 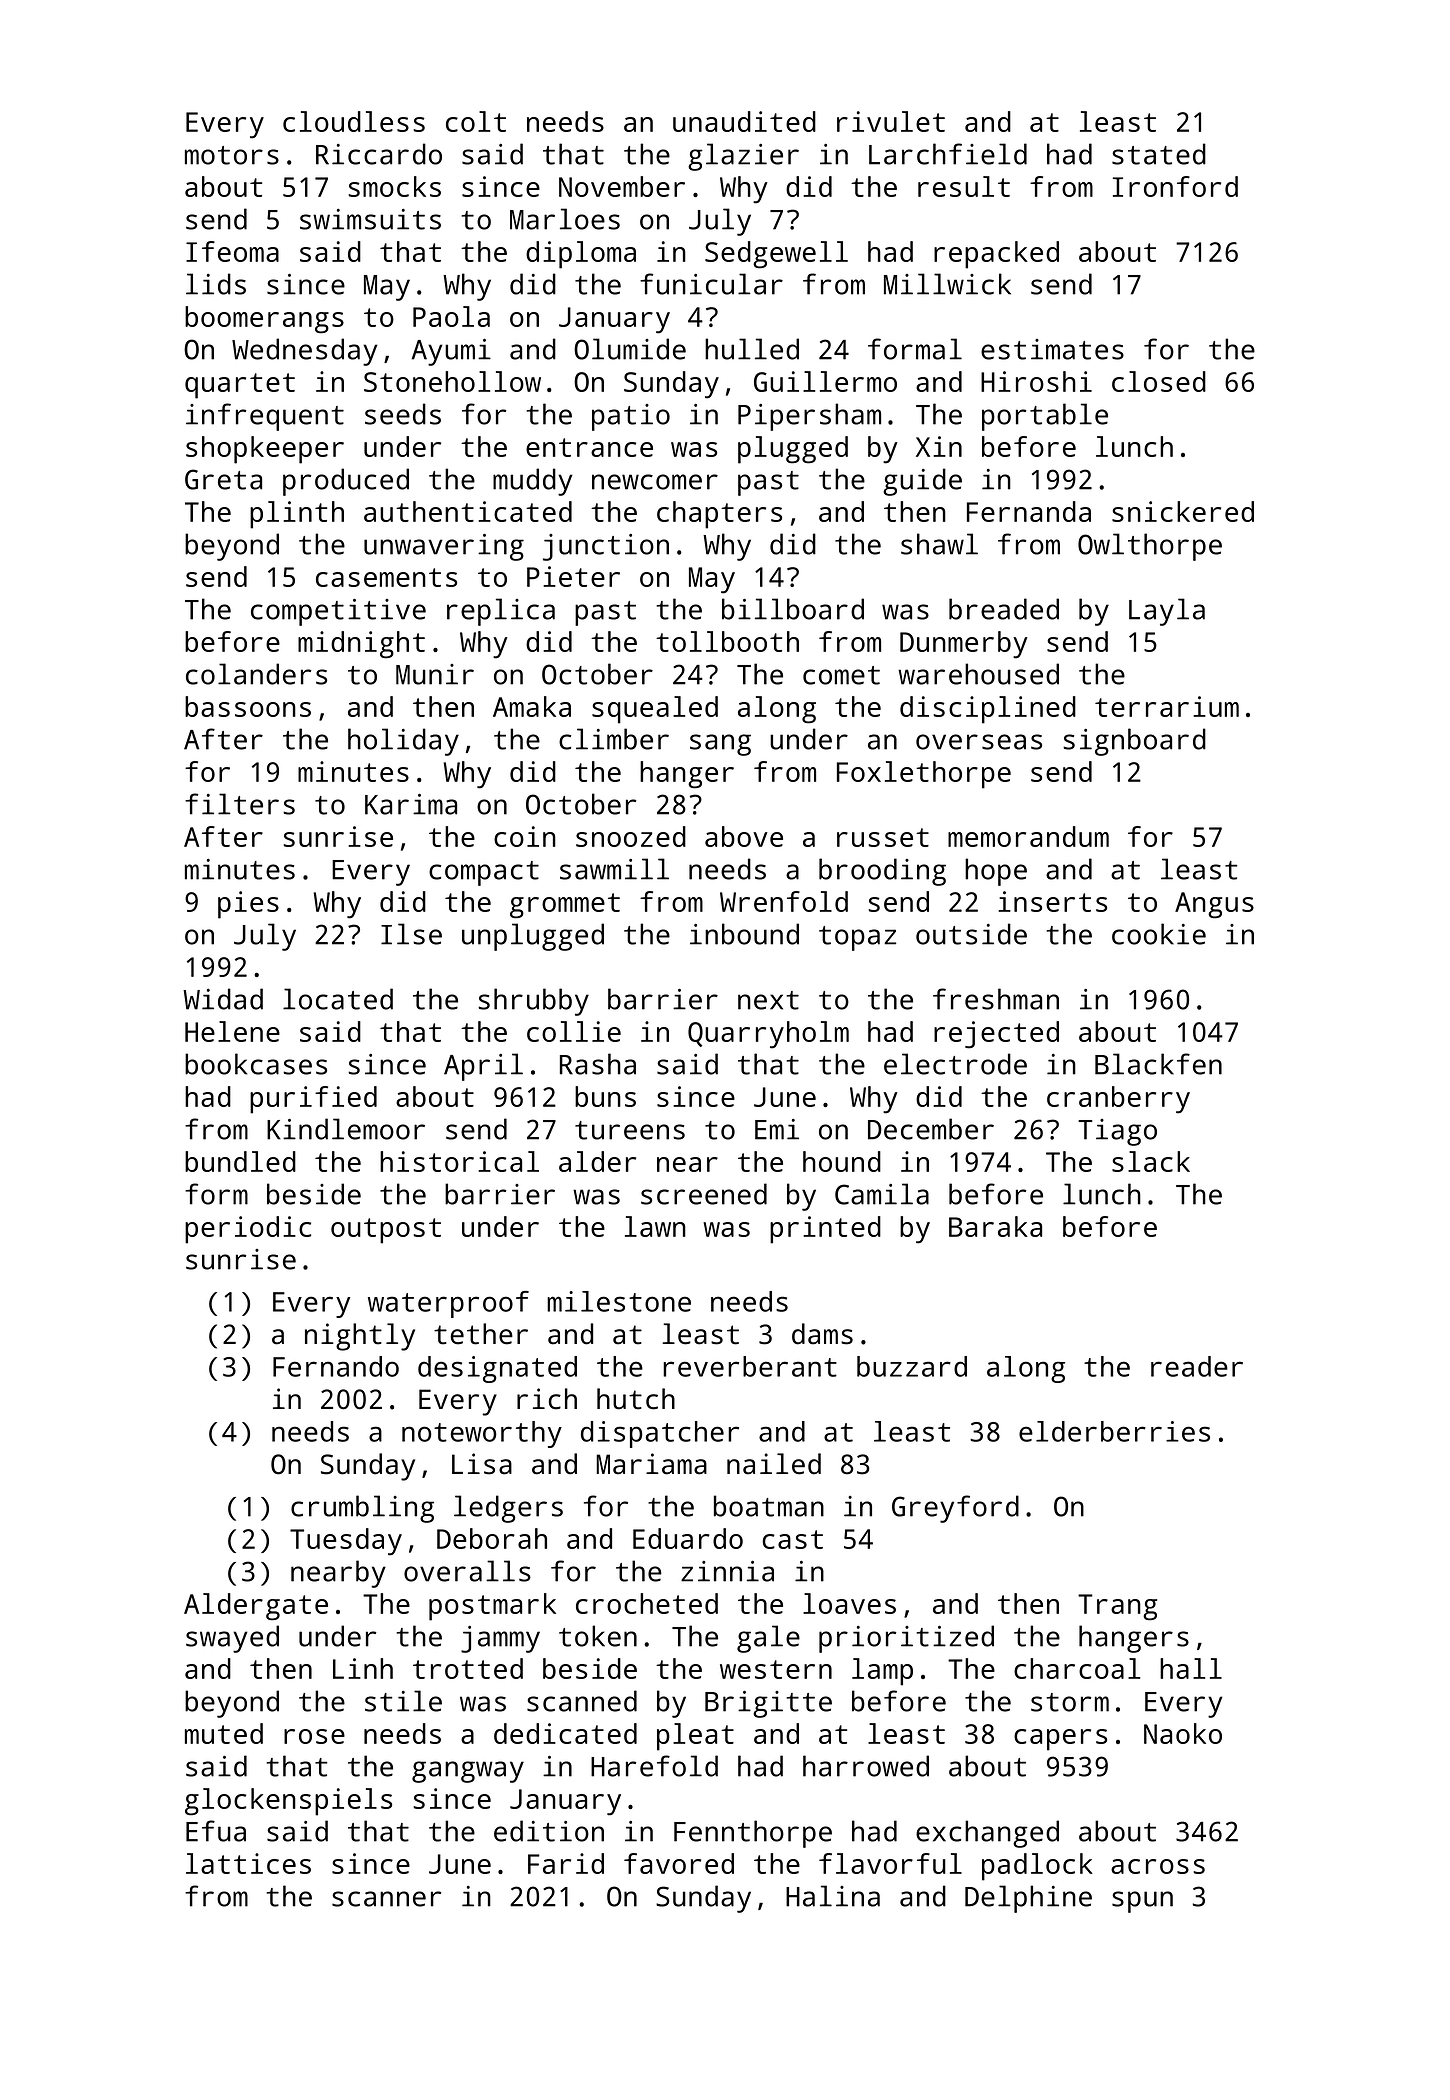 What do you see at coordinates (386, 1899) in the page?
I see `scanner` at bounding box center [386, 1899].
